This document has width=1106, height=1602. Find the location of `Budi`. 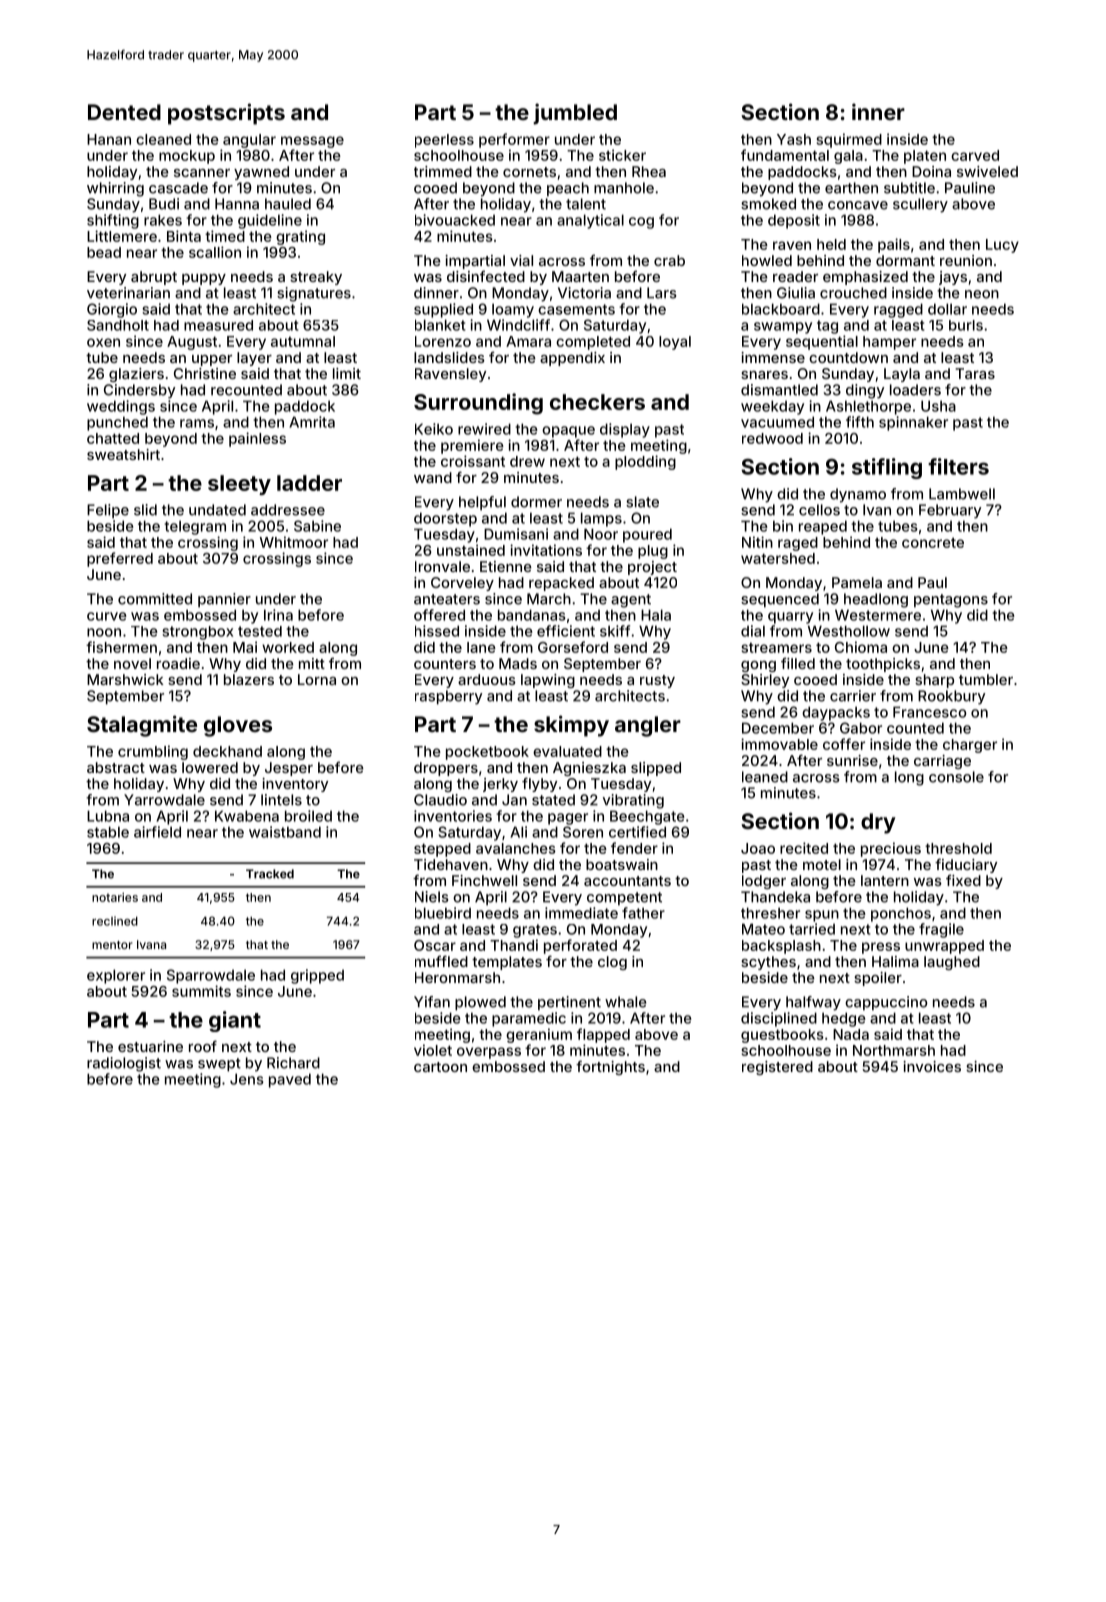

Budi is located at coordinates (164, 204).
